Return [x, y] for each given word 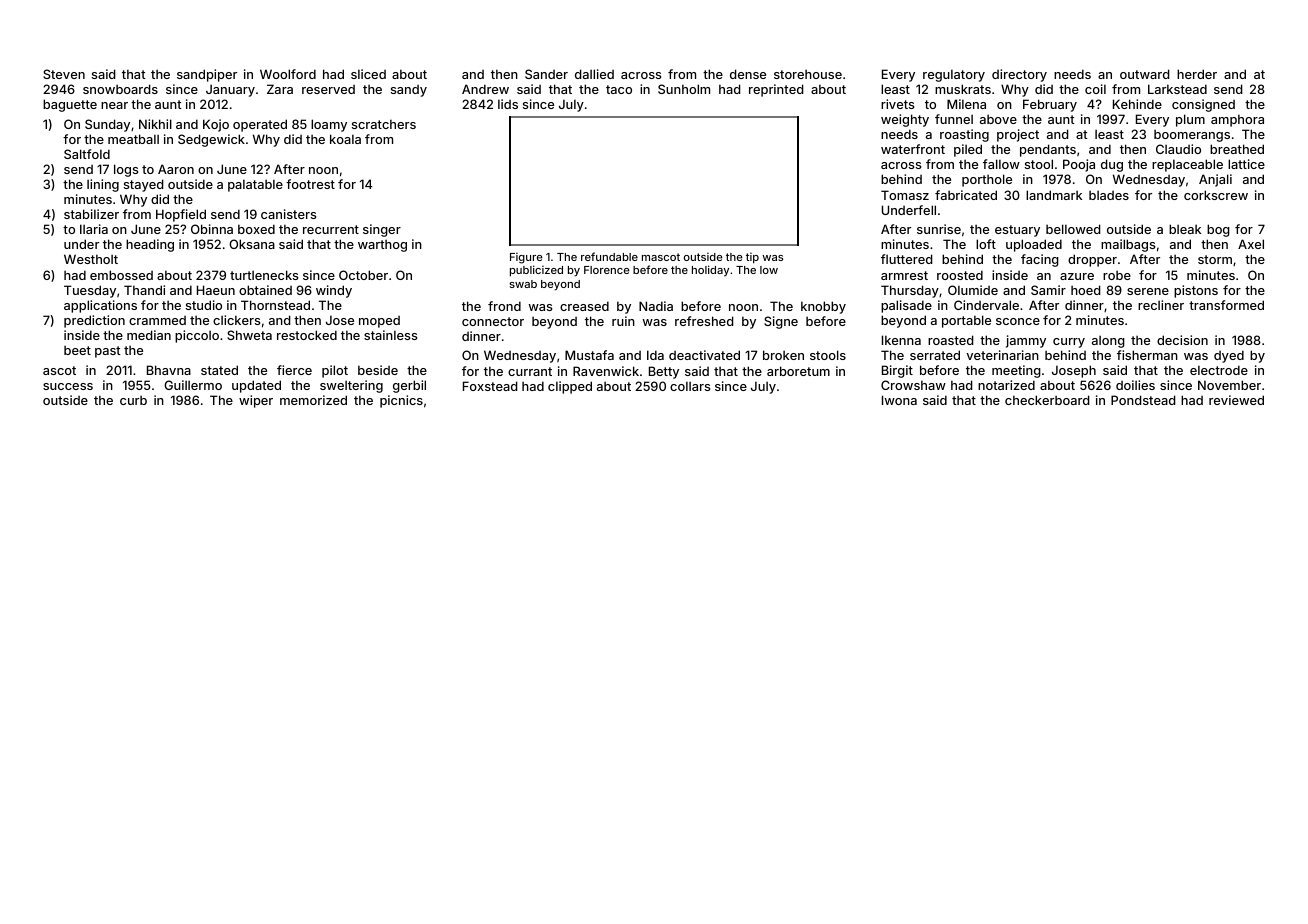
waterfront [913, 149]
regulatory [954, 75]
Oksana [252, 244]
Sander [546, 74]
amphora [1237, 120]
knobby [823, 307]
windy [334, 291]
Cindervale [986, 305]
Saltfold [87, 154]
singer [382, 230]
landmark [1054, 195]
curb [133, 400]
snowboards [120, 89]
